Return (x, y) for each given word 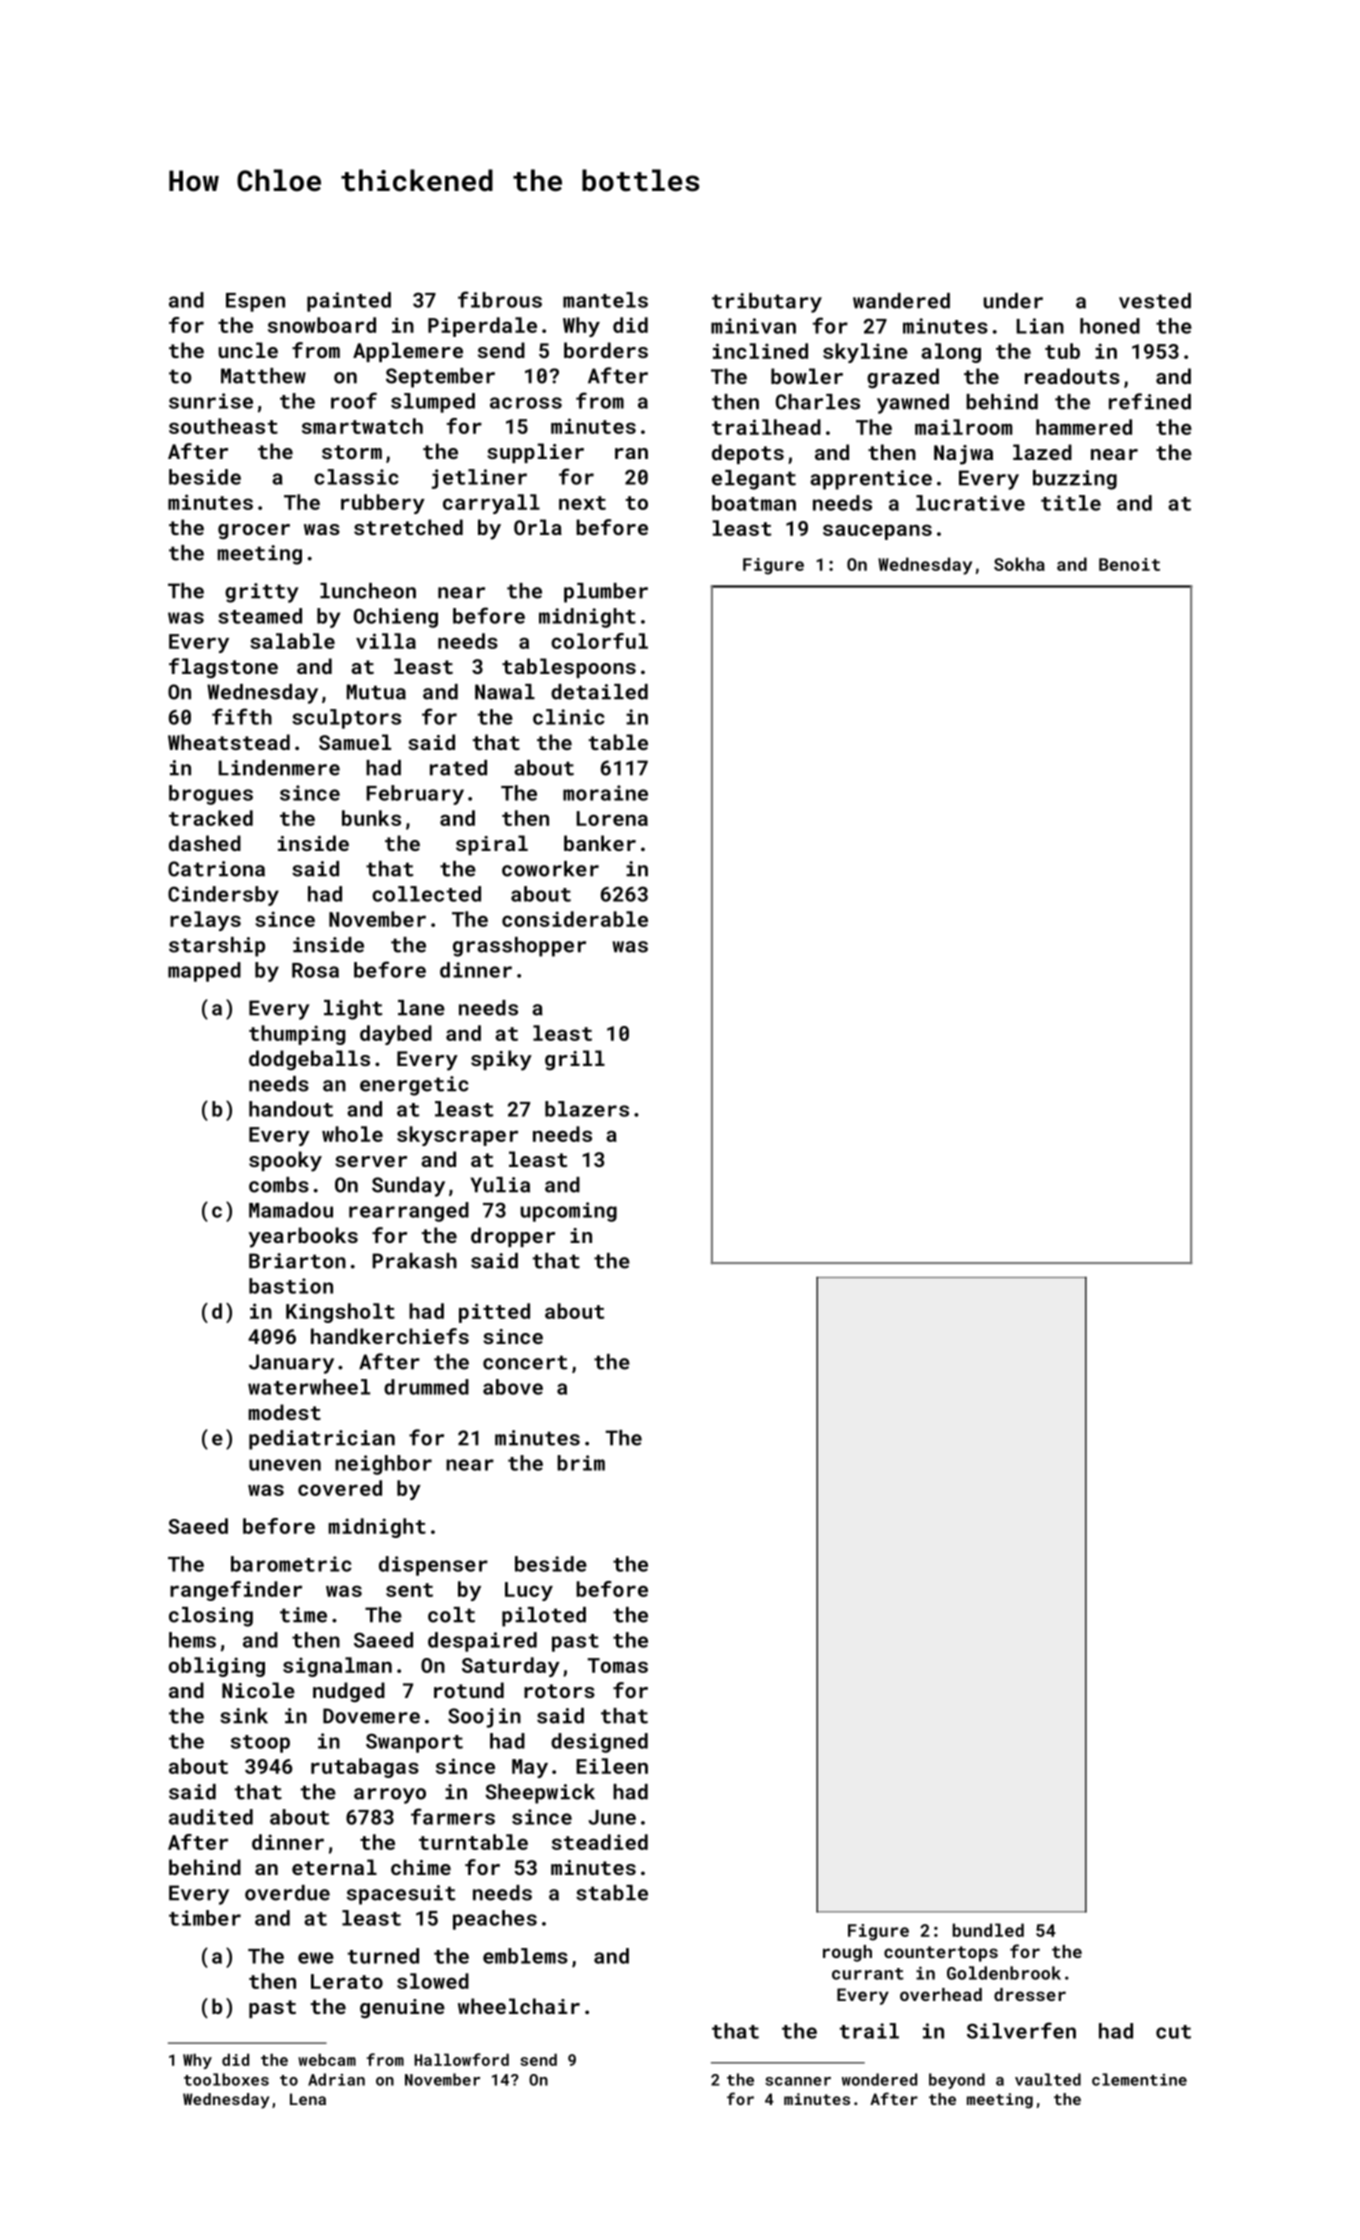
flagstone (223, 668)
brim (581, 1463)
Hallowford (461, 2059)
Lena (308, 2099)
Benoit (1129, 564)
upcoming (569, 1212)
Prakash (415, 1261)
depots (748, 454)
